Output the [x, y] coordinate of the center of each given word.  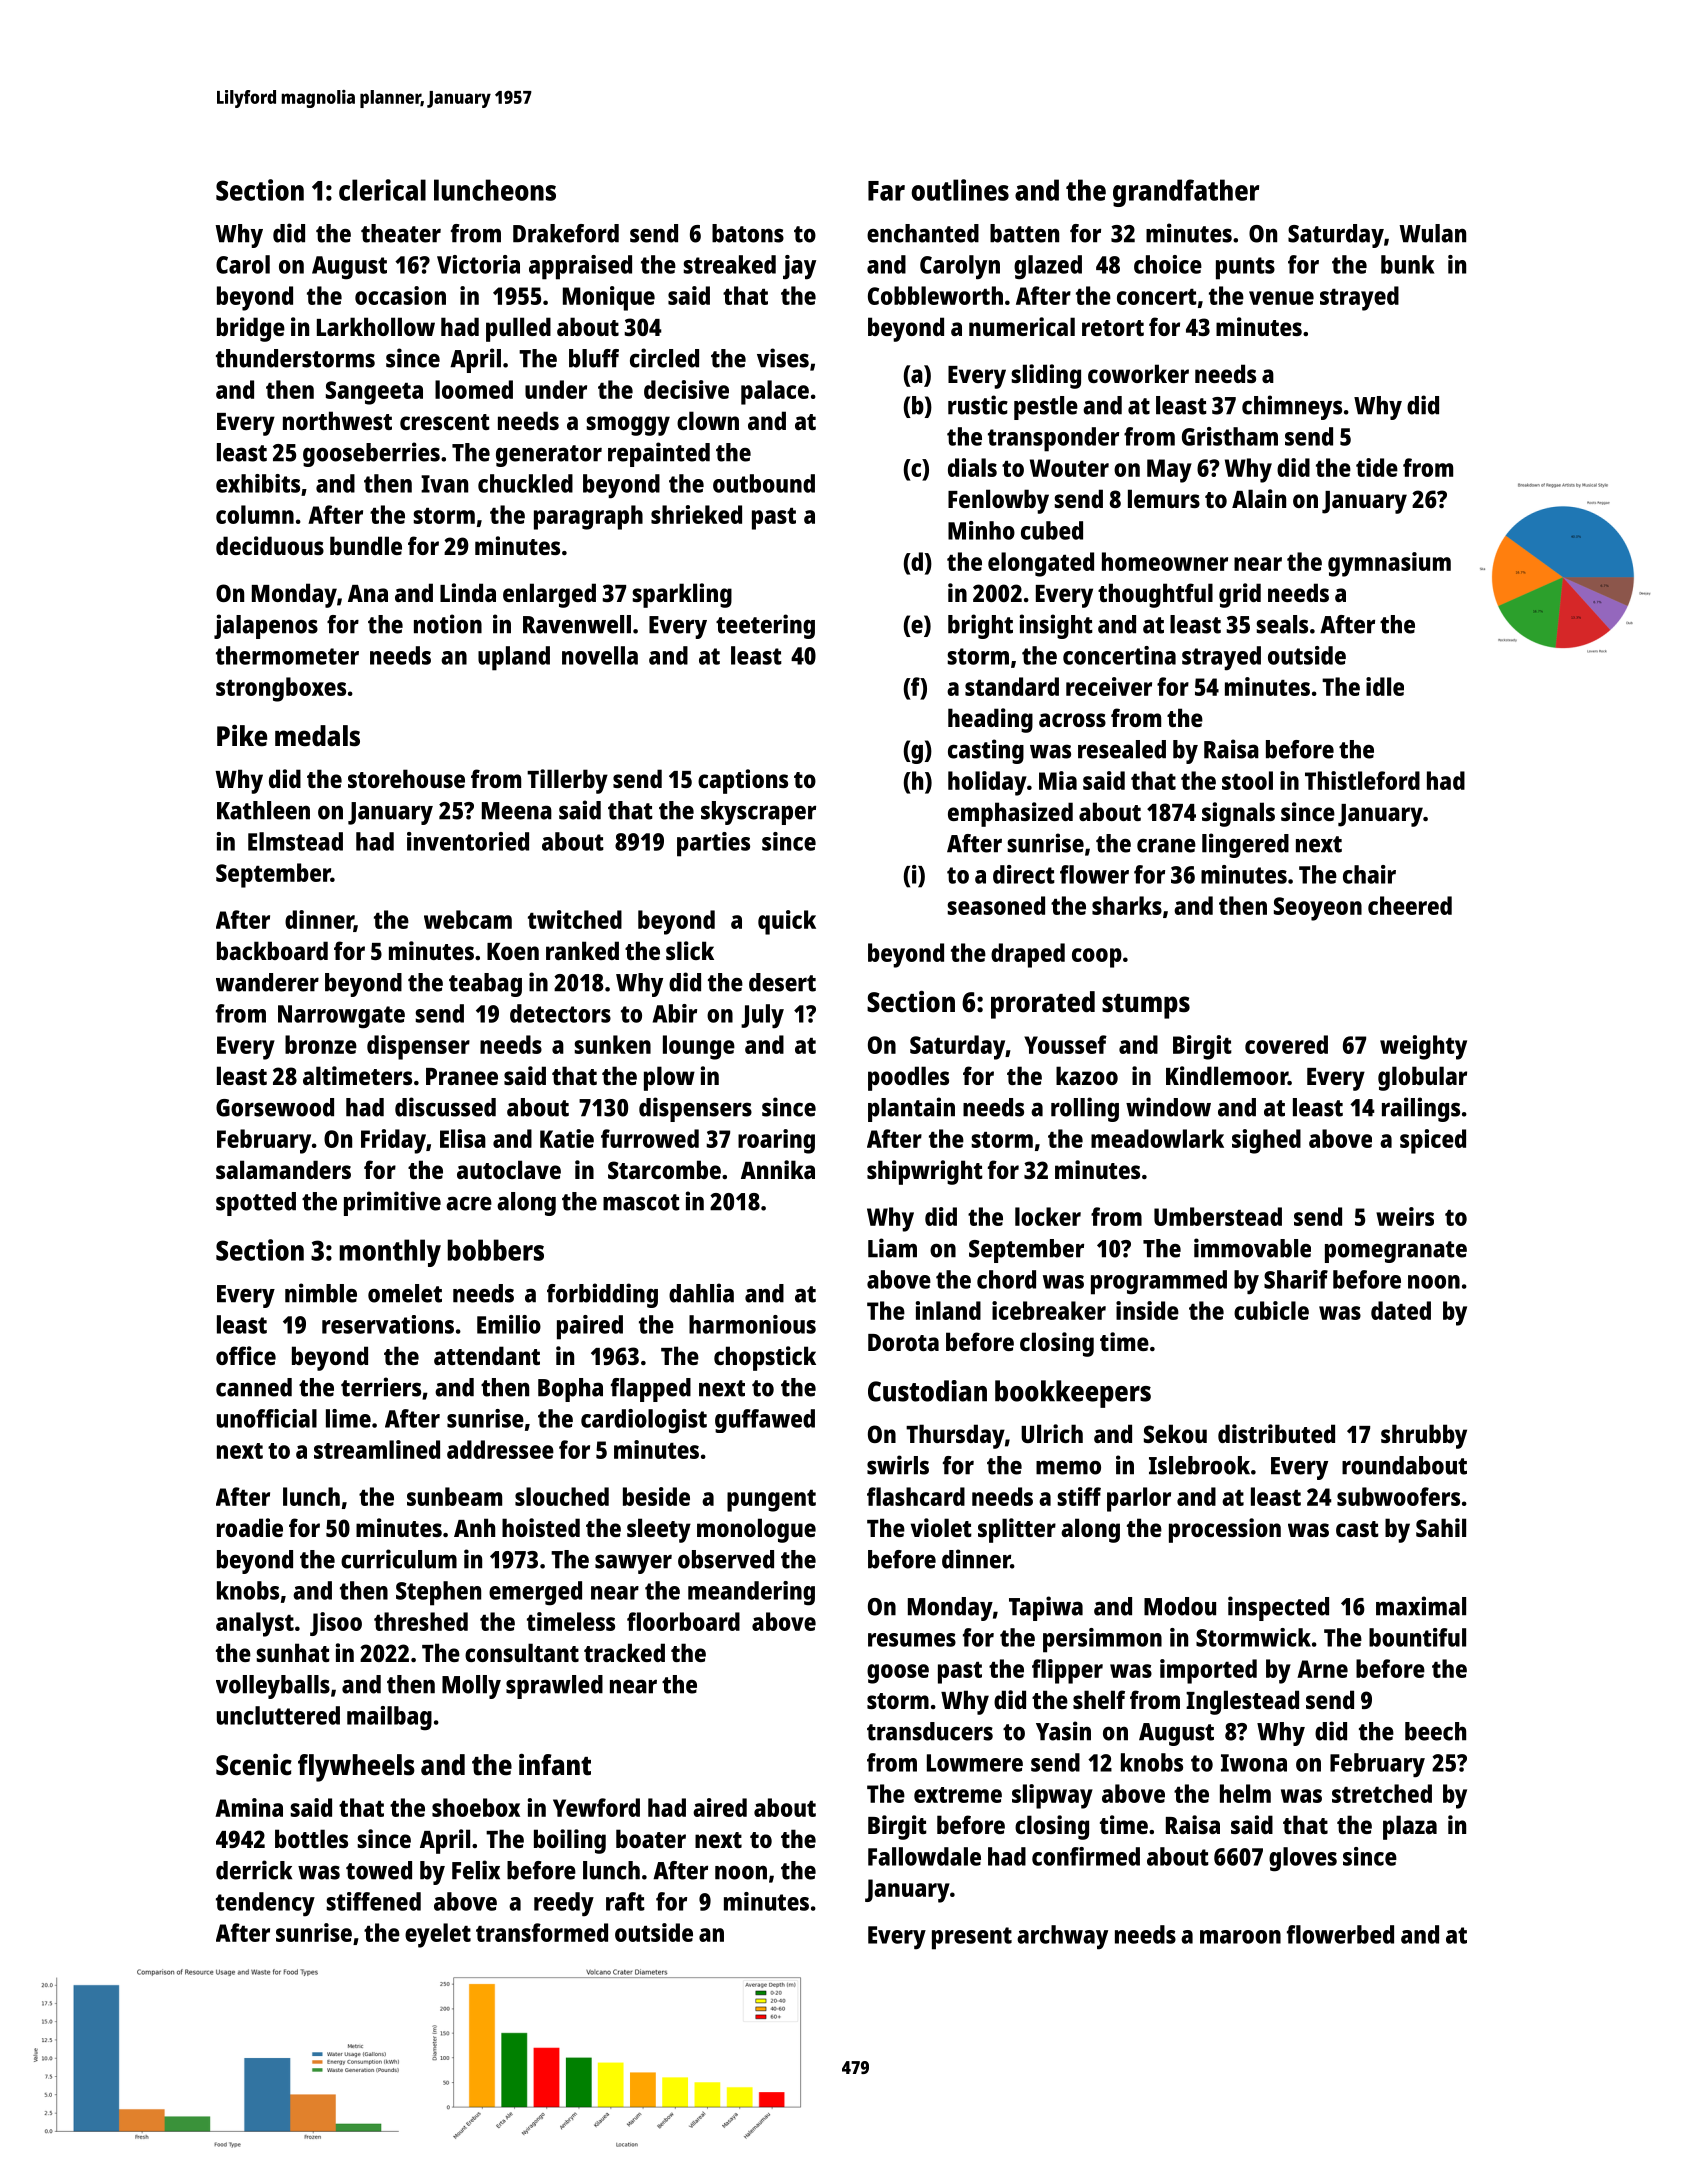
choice [1168, 264]
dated [1401, 1310]
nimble [321, 1293]
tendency [265, 1904]
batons [748, 233]
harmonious [752, 1324]
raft [625, 1901]
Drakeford [566, 233]
